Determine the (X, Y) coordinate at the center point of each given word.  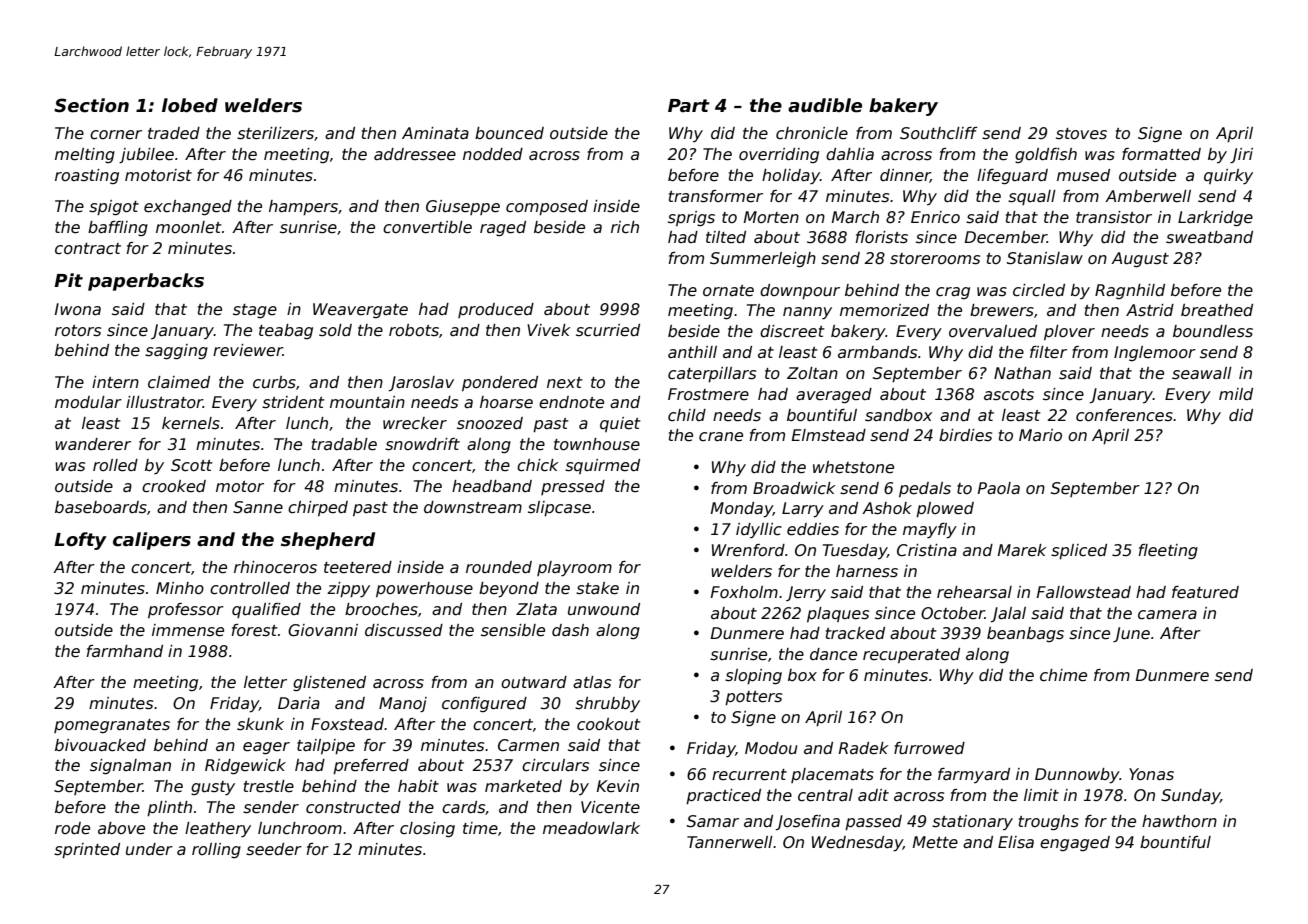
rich (625, 227)
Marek (1022, 550)
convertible (427, 227)
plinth (169, 808)
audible (825, 105)
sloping (753, 676)
